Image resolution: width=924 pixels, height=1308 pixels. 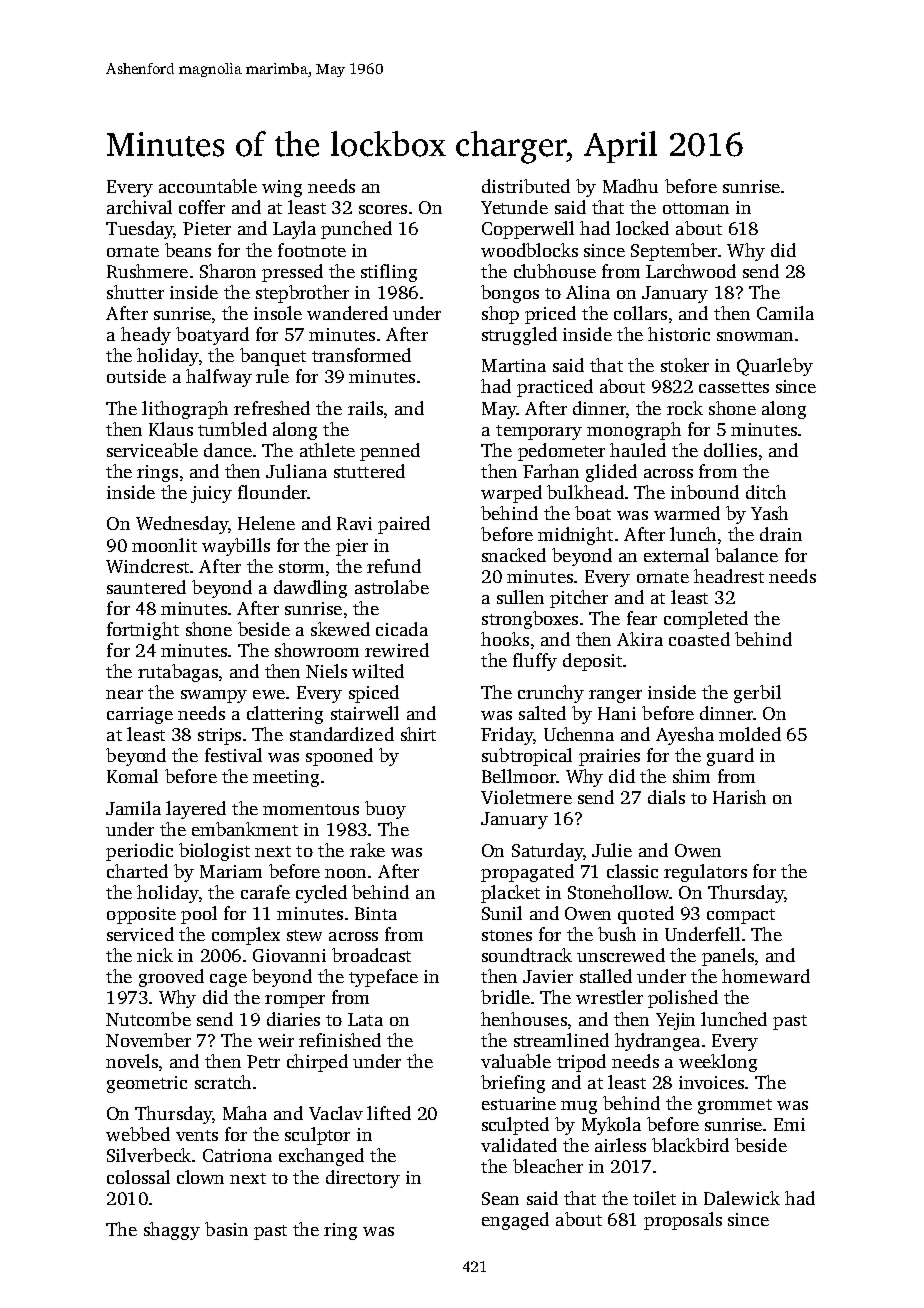 I want to click on scores, so click(x=383, y=209).
